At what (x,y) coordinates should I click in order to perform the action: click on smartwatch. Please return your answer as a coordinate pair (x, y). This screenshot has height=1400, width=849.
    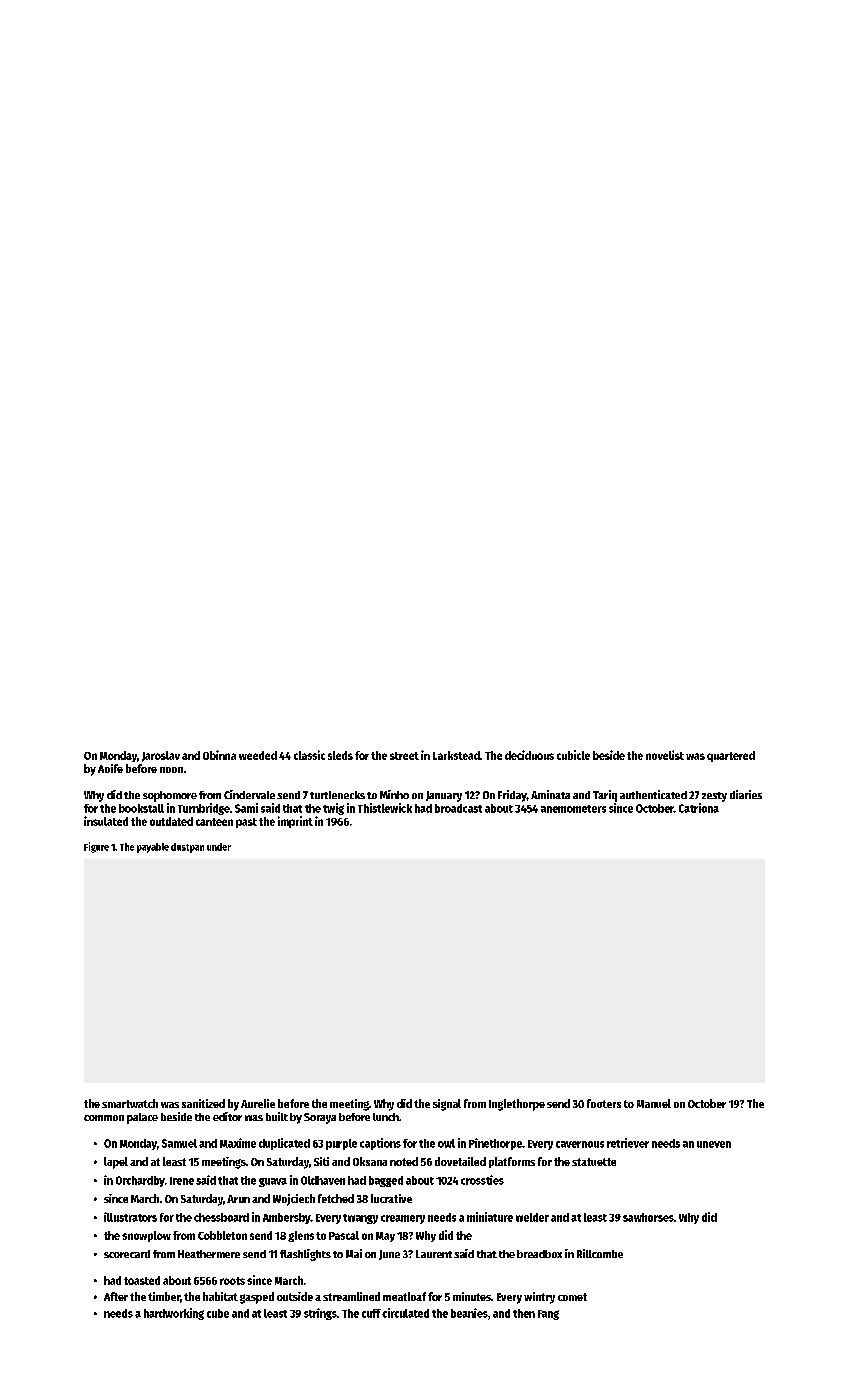
    Looking at the image, I should click on (130, 1103).
